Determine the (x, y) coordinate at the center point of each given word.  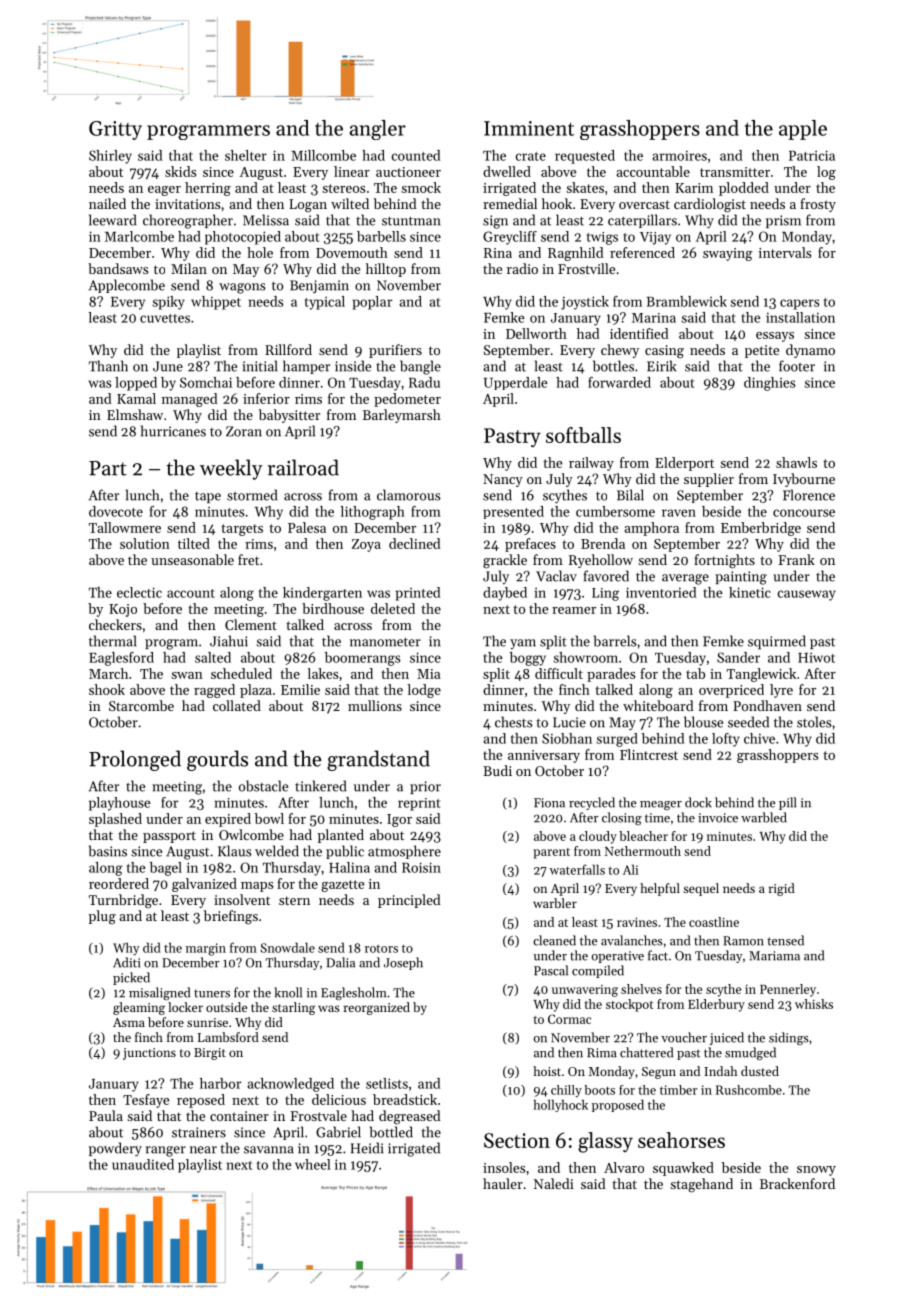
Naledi (554, 1183)
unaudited (143, 1164)
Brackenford (797, 1183)
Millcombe (323, 155)
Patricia (812, 155)
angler (378, 130)
